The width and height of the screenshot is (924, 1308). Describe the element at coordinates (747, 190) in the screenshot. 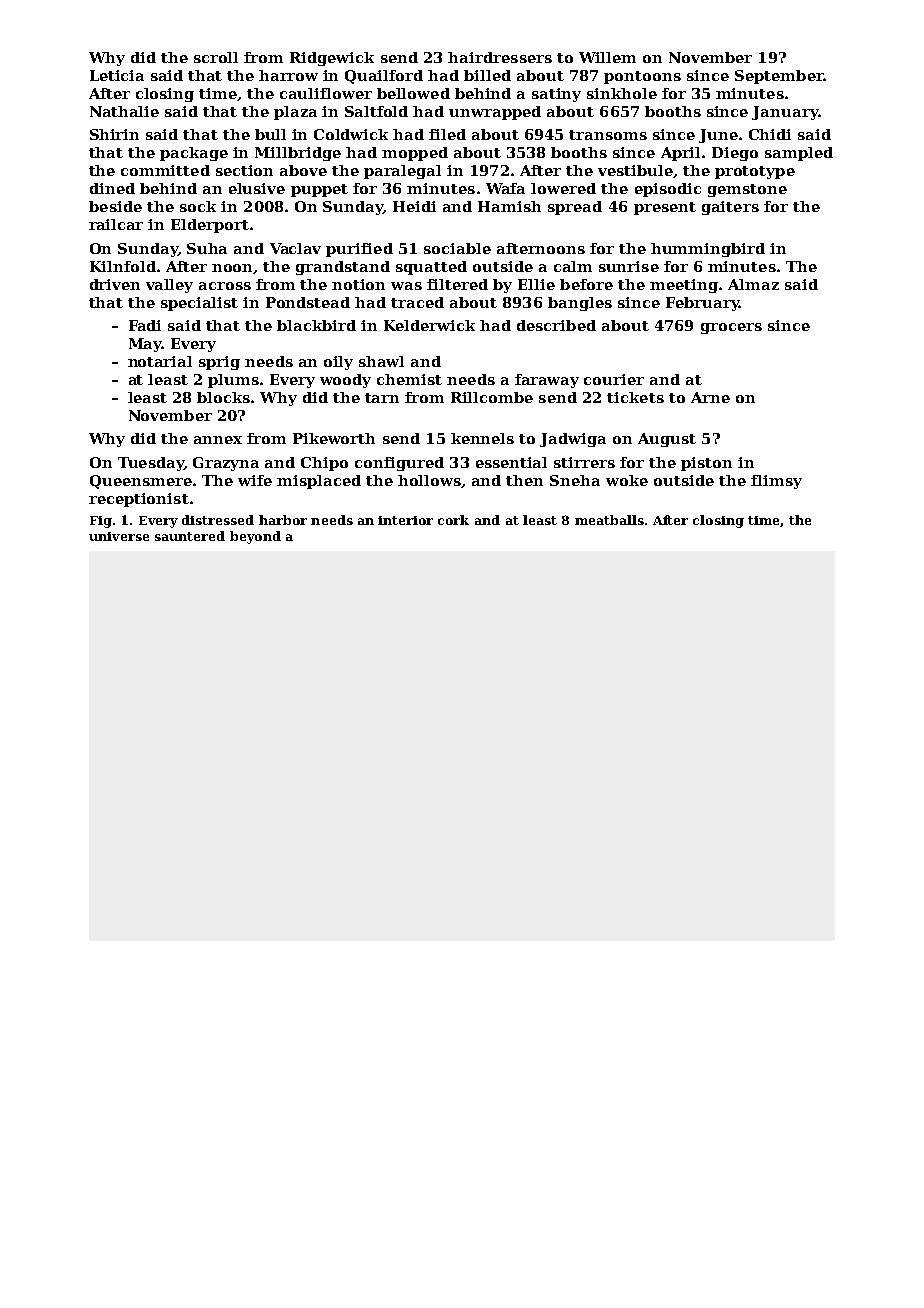

I see `gemstone` at that location.
